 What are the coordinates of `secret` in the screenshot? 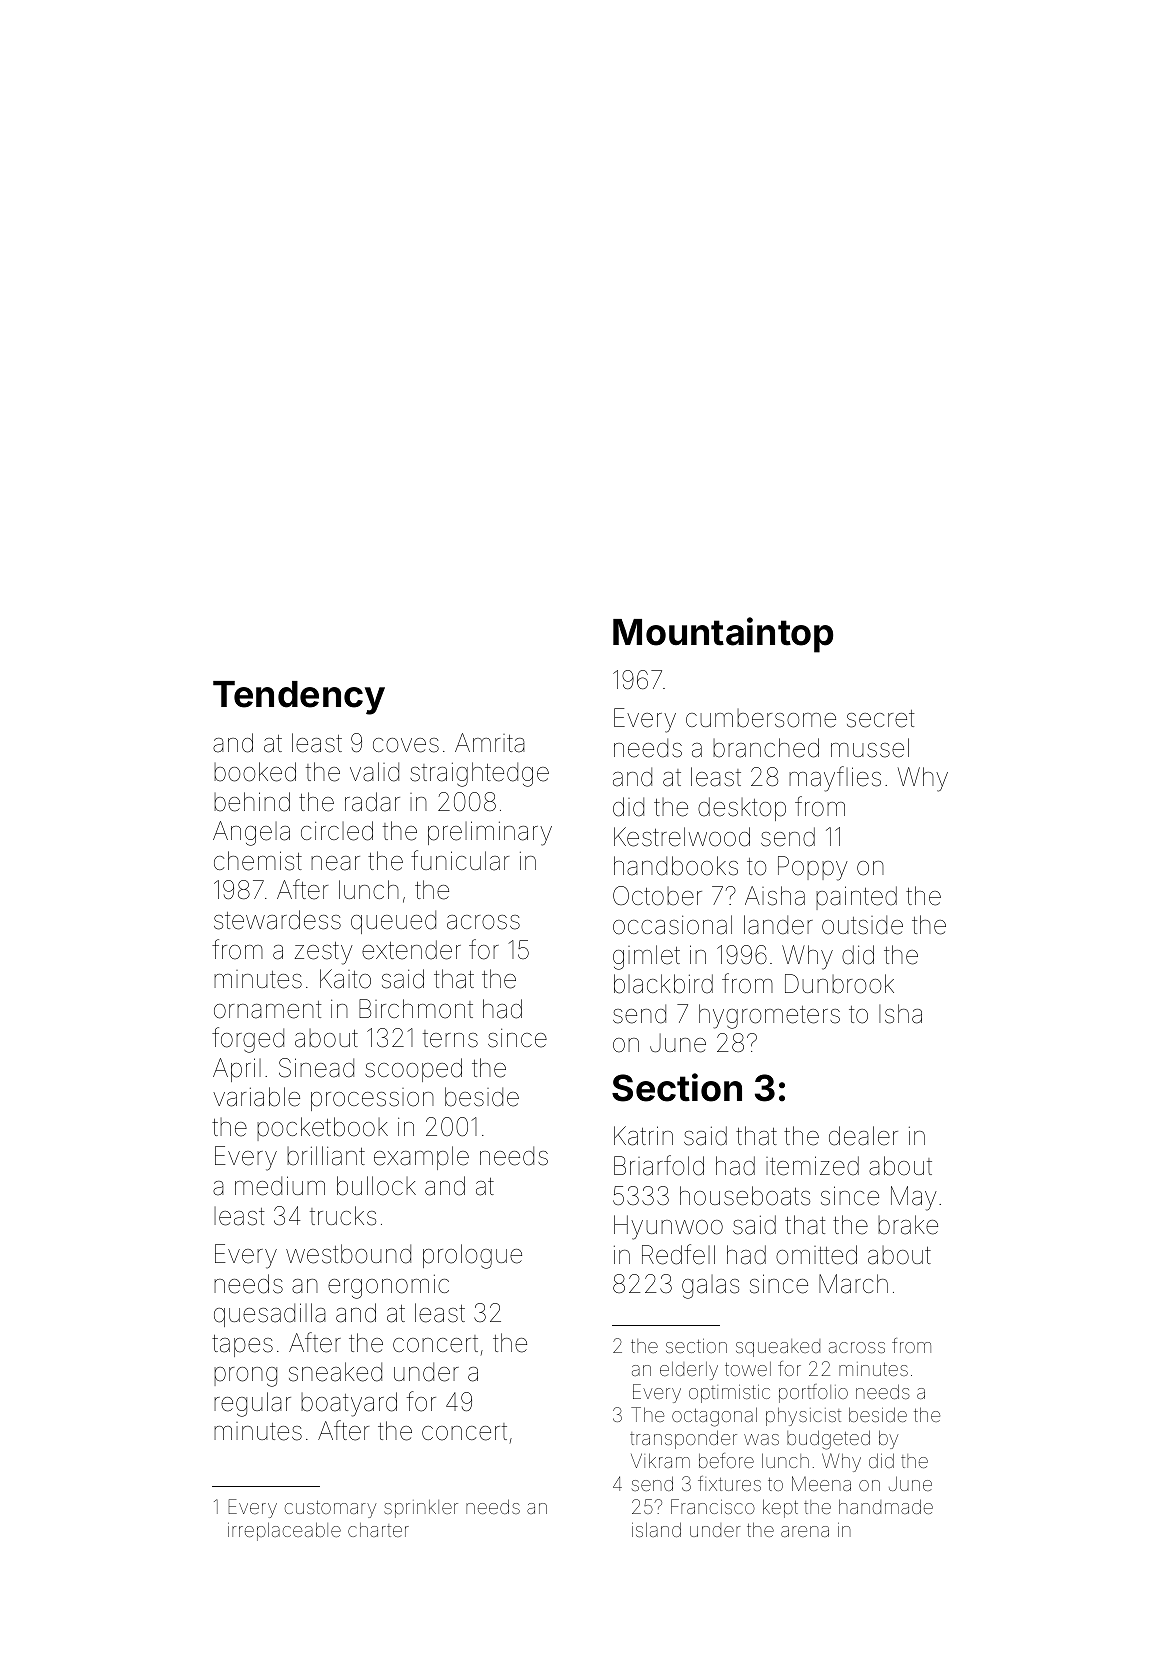 It's located at (880, 719).
